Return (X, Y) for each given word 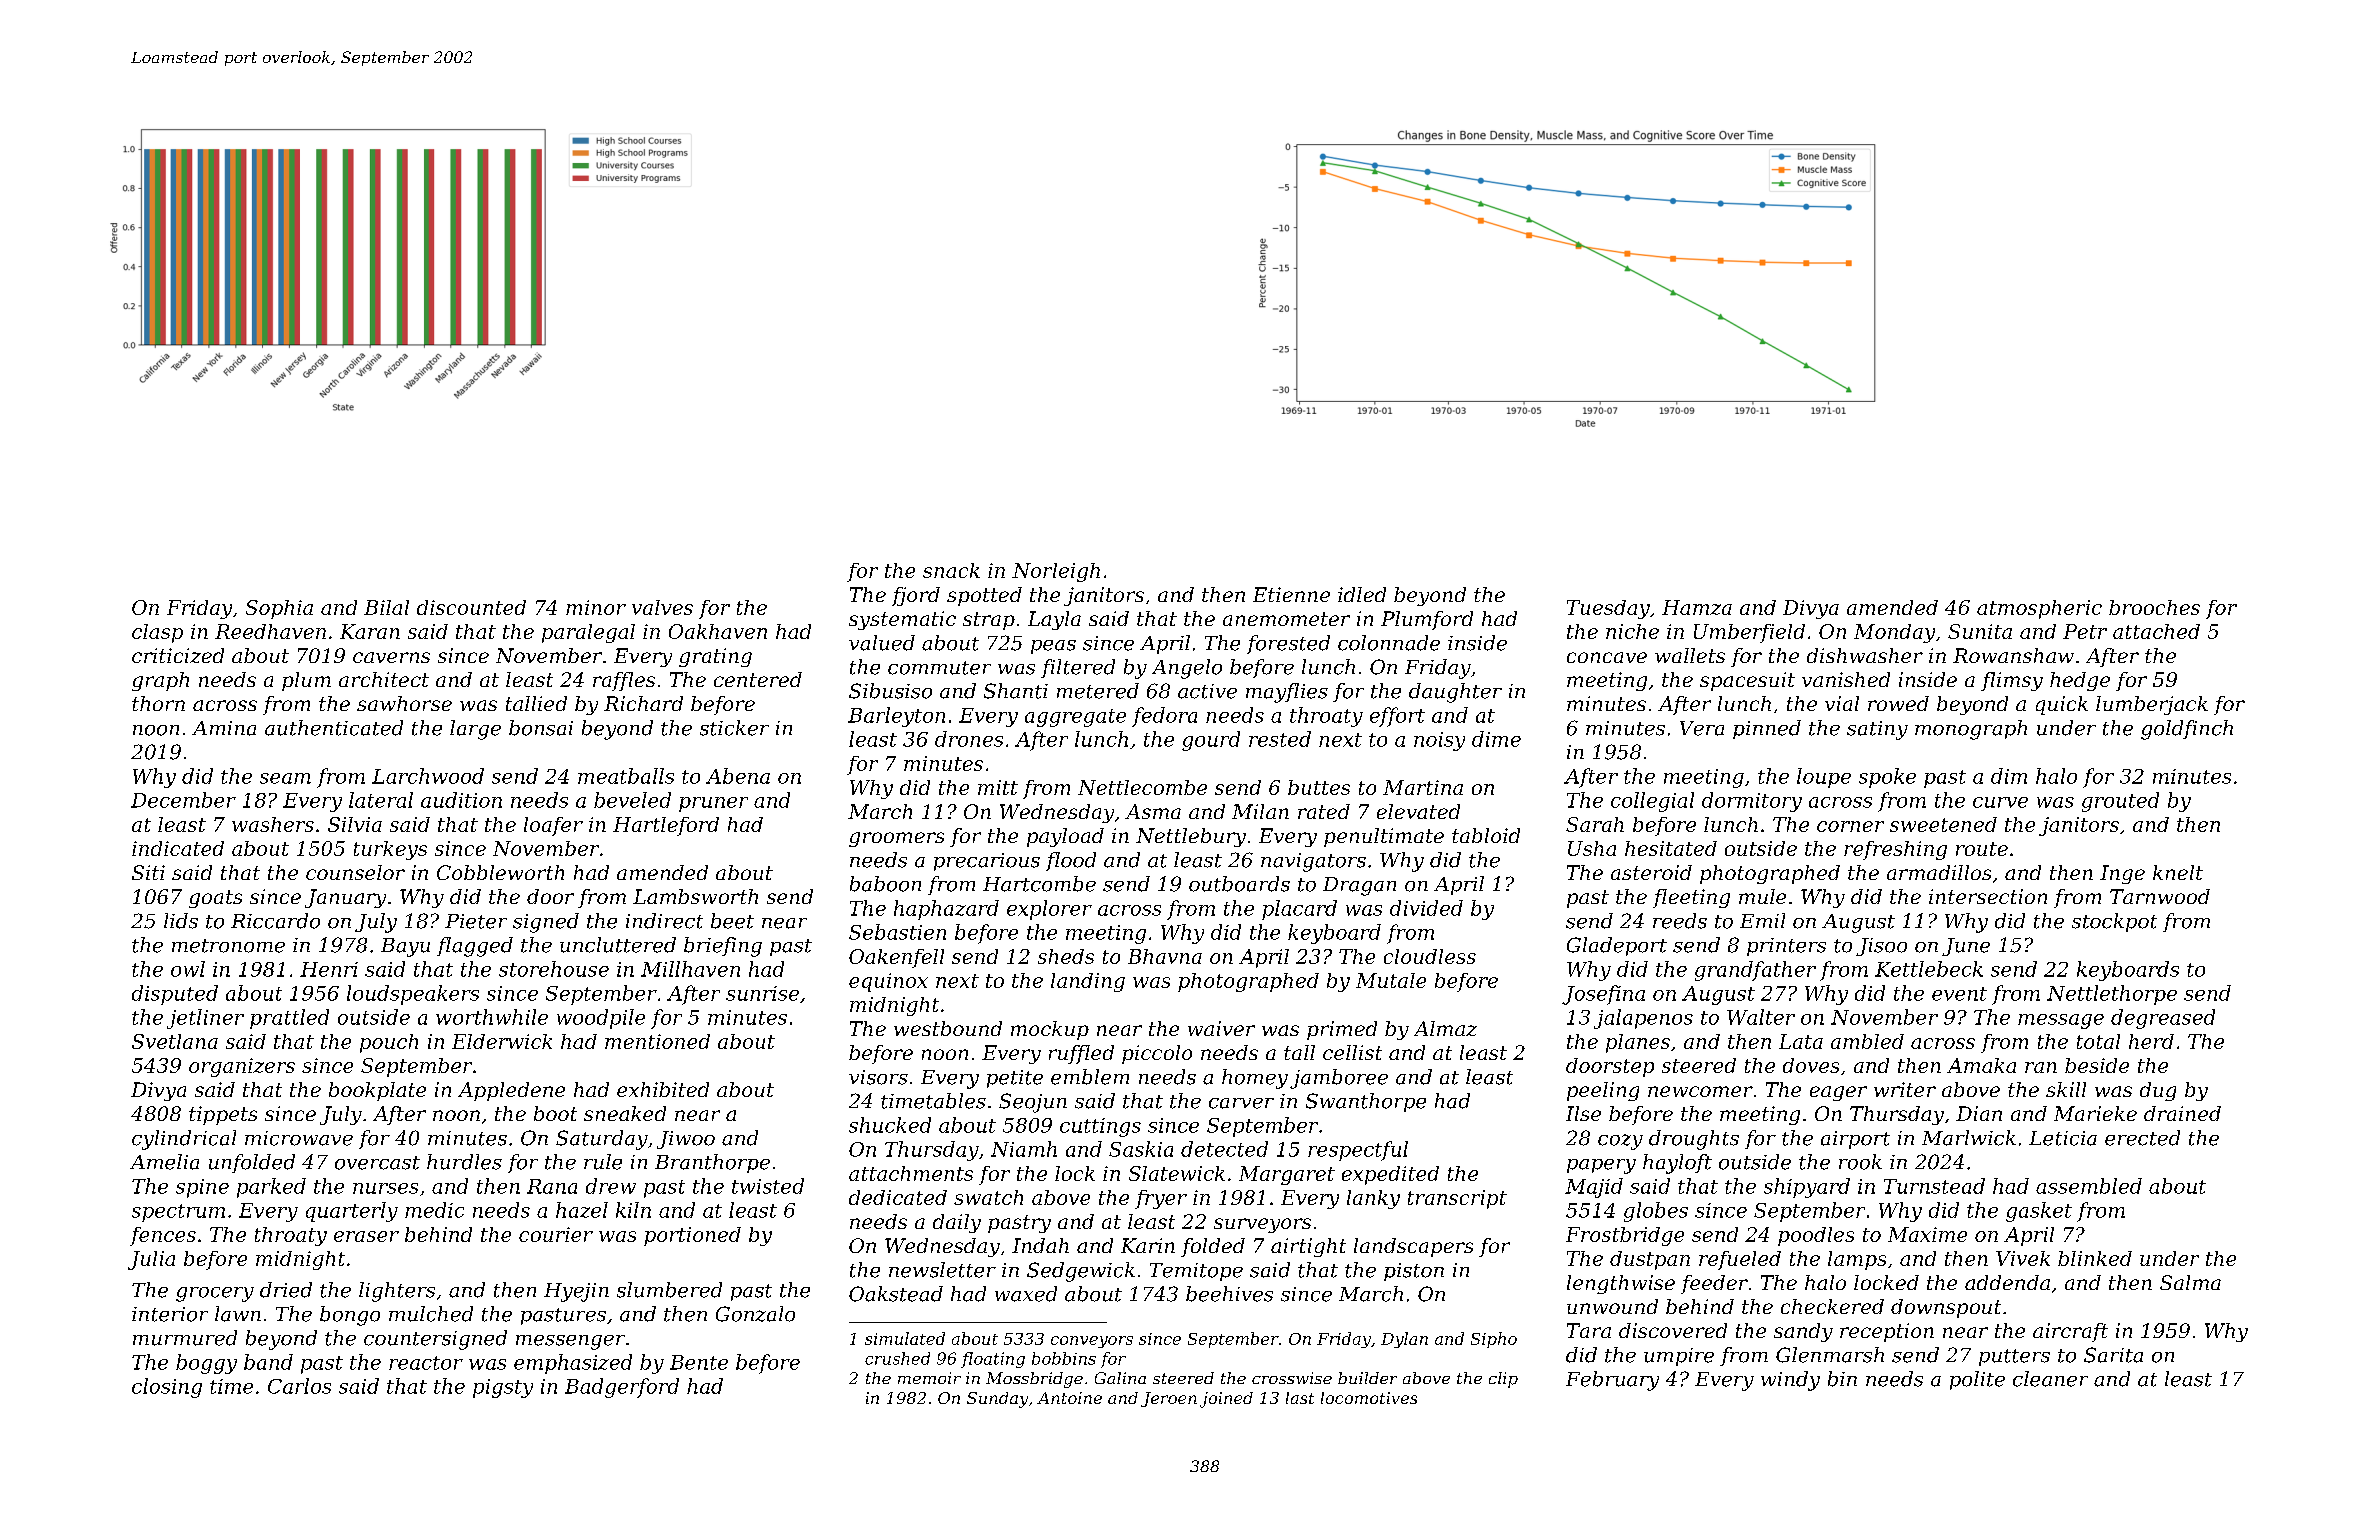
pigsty (503, 1388)
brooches (2154, 607)
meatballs (626, 776)
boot (555, 1113)
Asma (1153, 811)
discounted (471, 607)
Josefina (1603, 995)
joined (1226, 1400)
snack (951, 570)
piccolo (1157, 1054)
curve (2000, 802)
